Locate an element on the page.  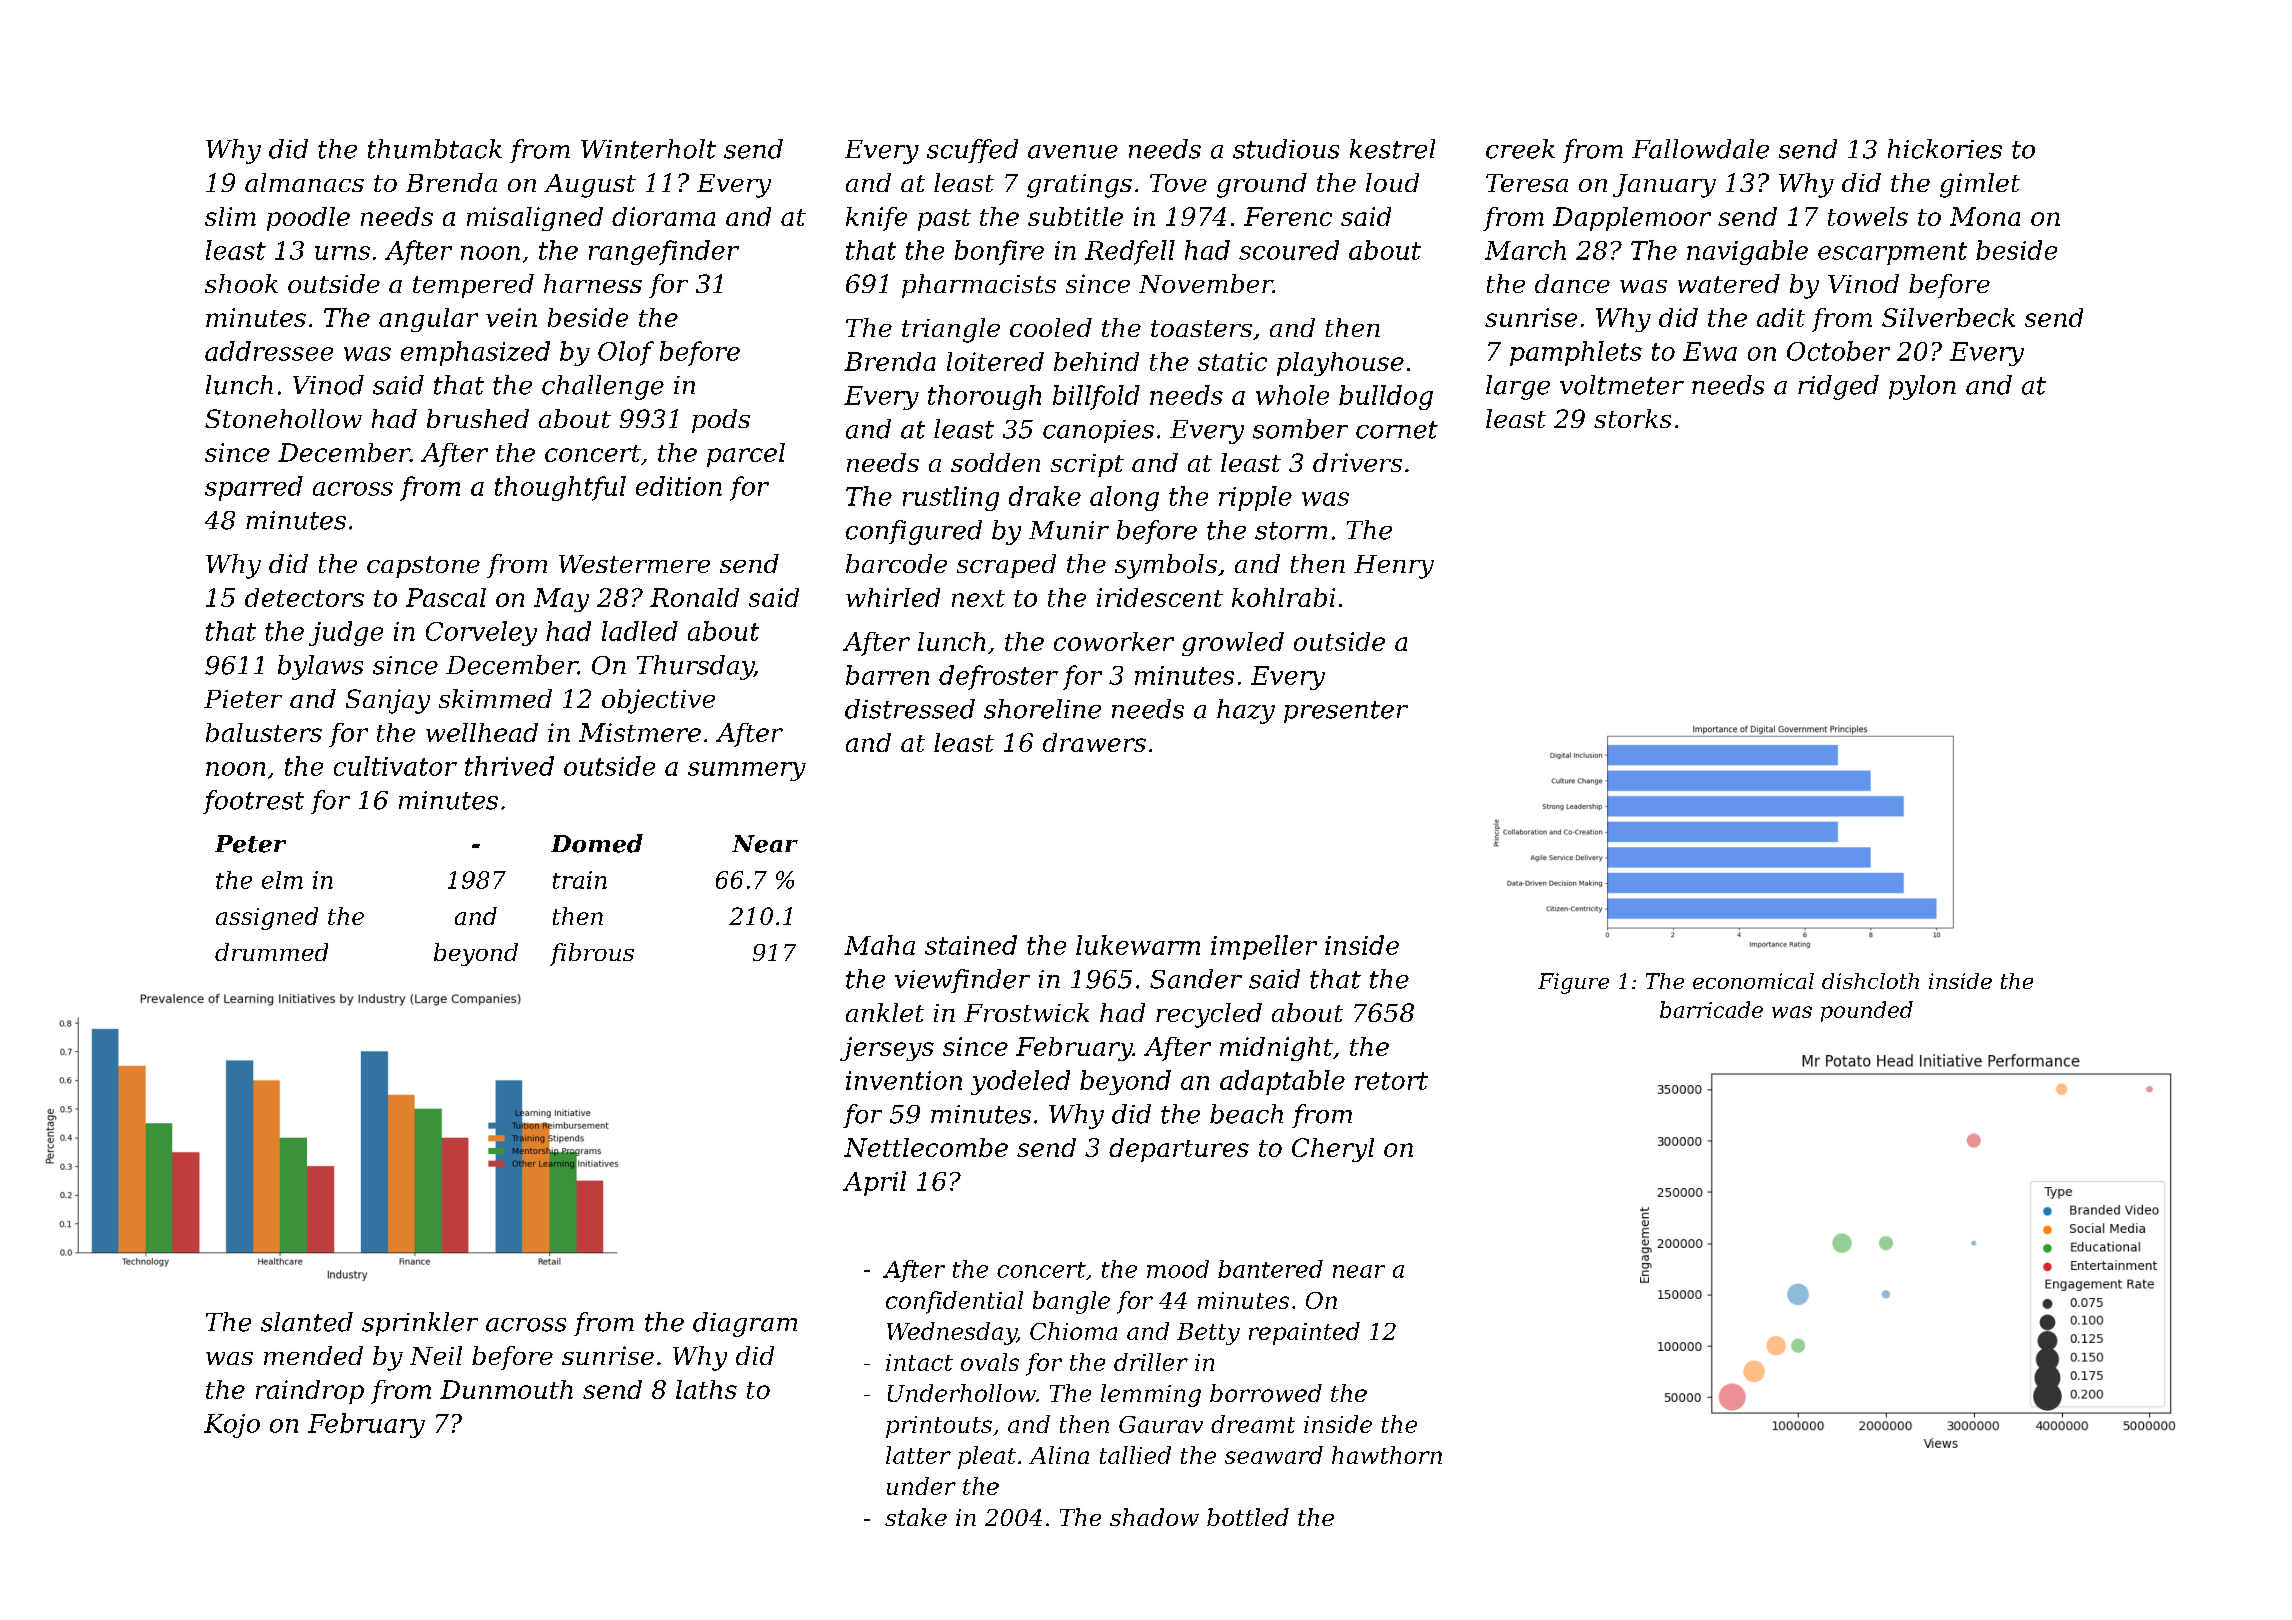
playhouse is located at coordinates (1340, 364).
